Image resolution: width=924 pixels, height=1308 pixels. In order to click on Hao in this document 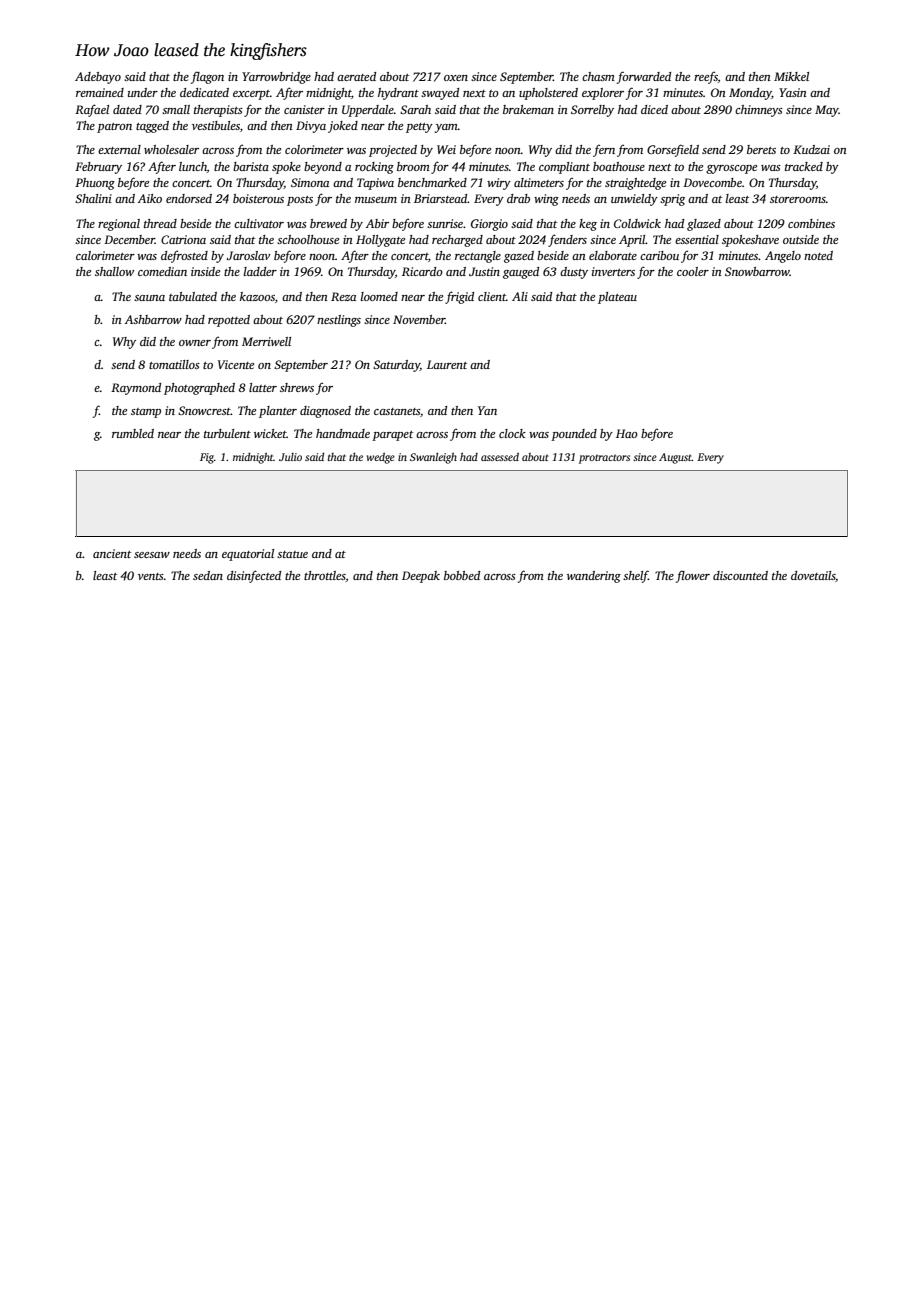, I will do `click(627, 433)`.
